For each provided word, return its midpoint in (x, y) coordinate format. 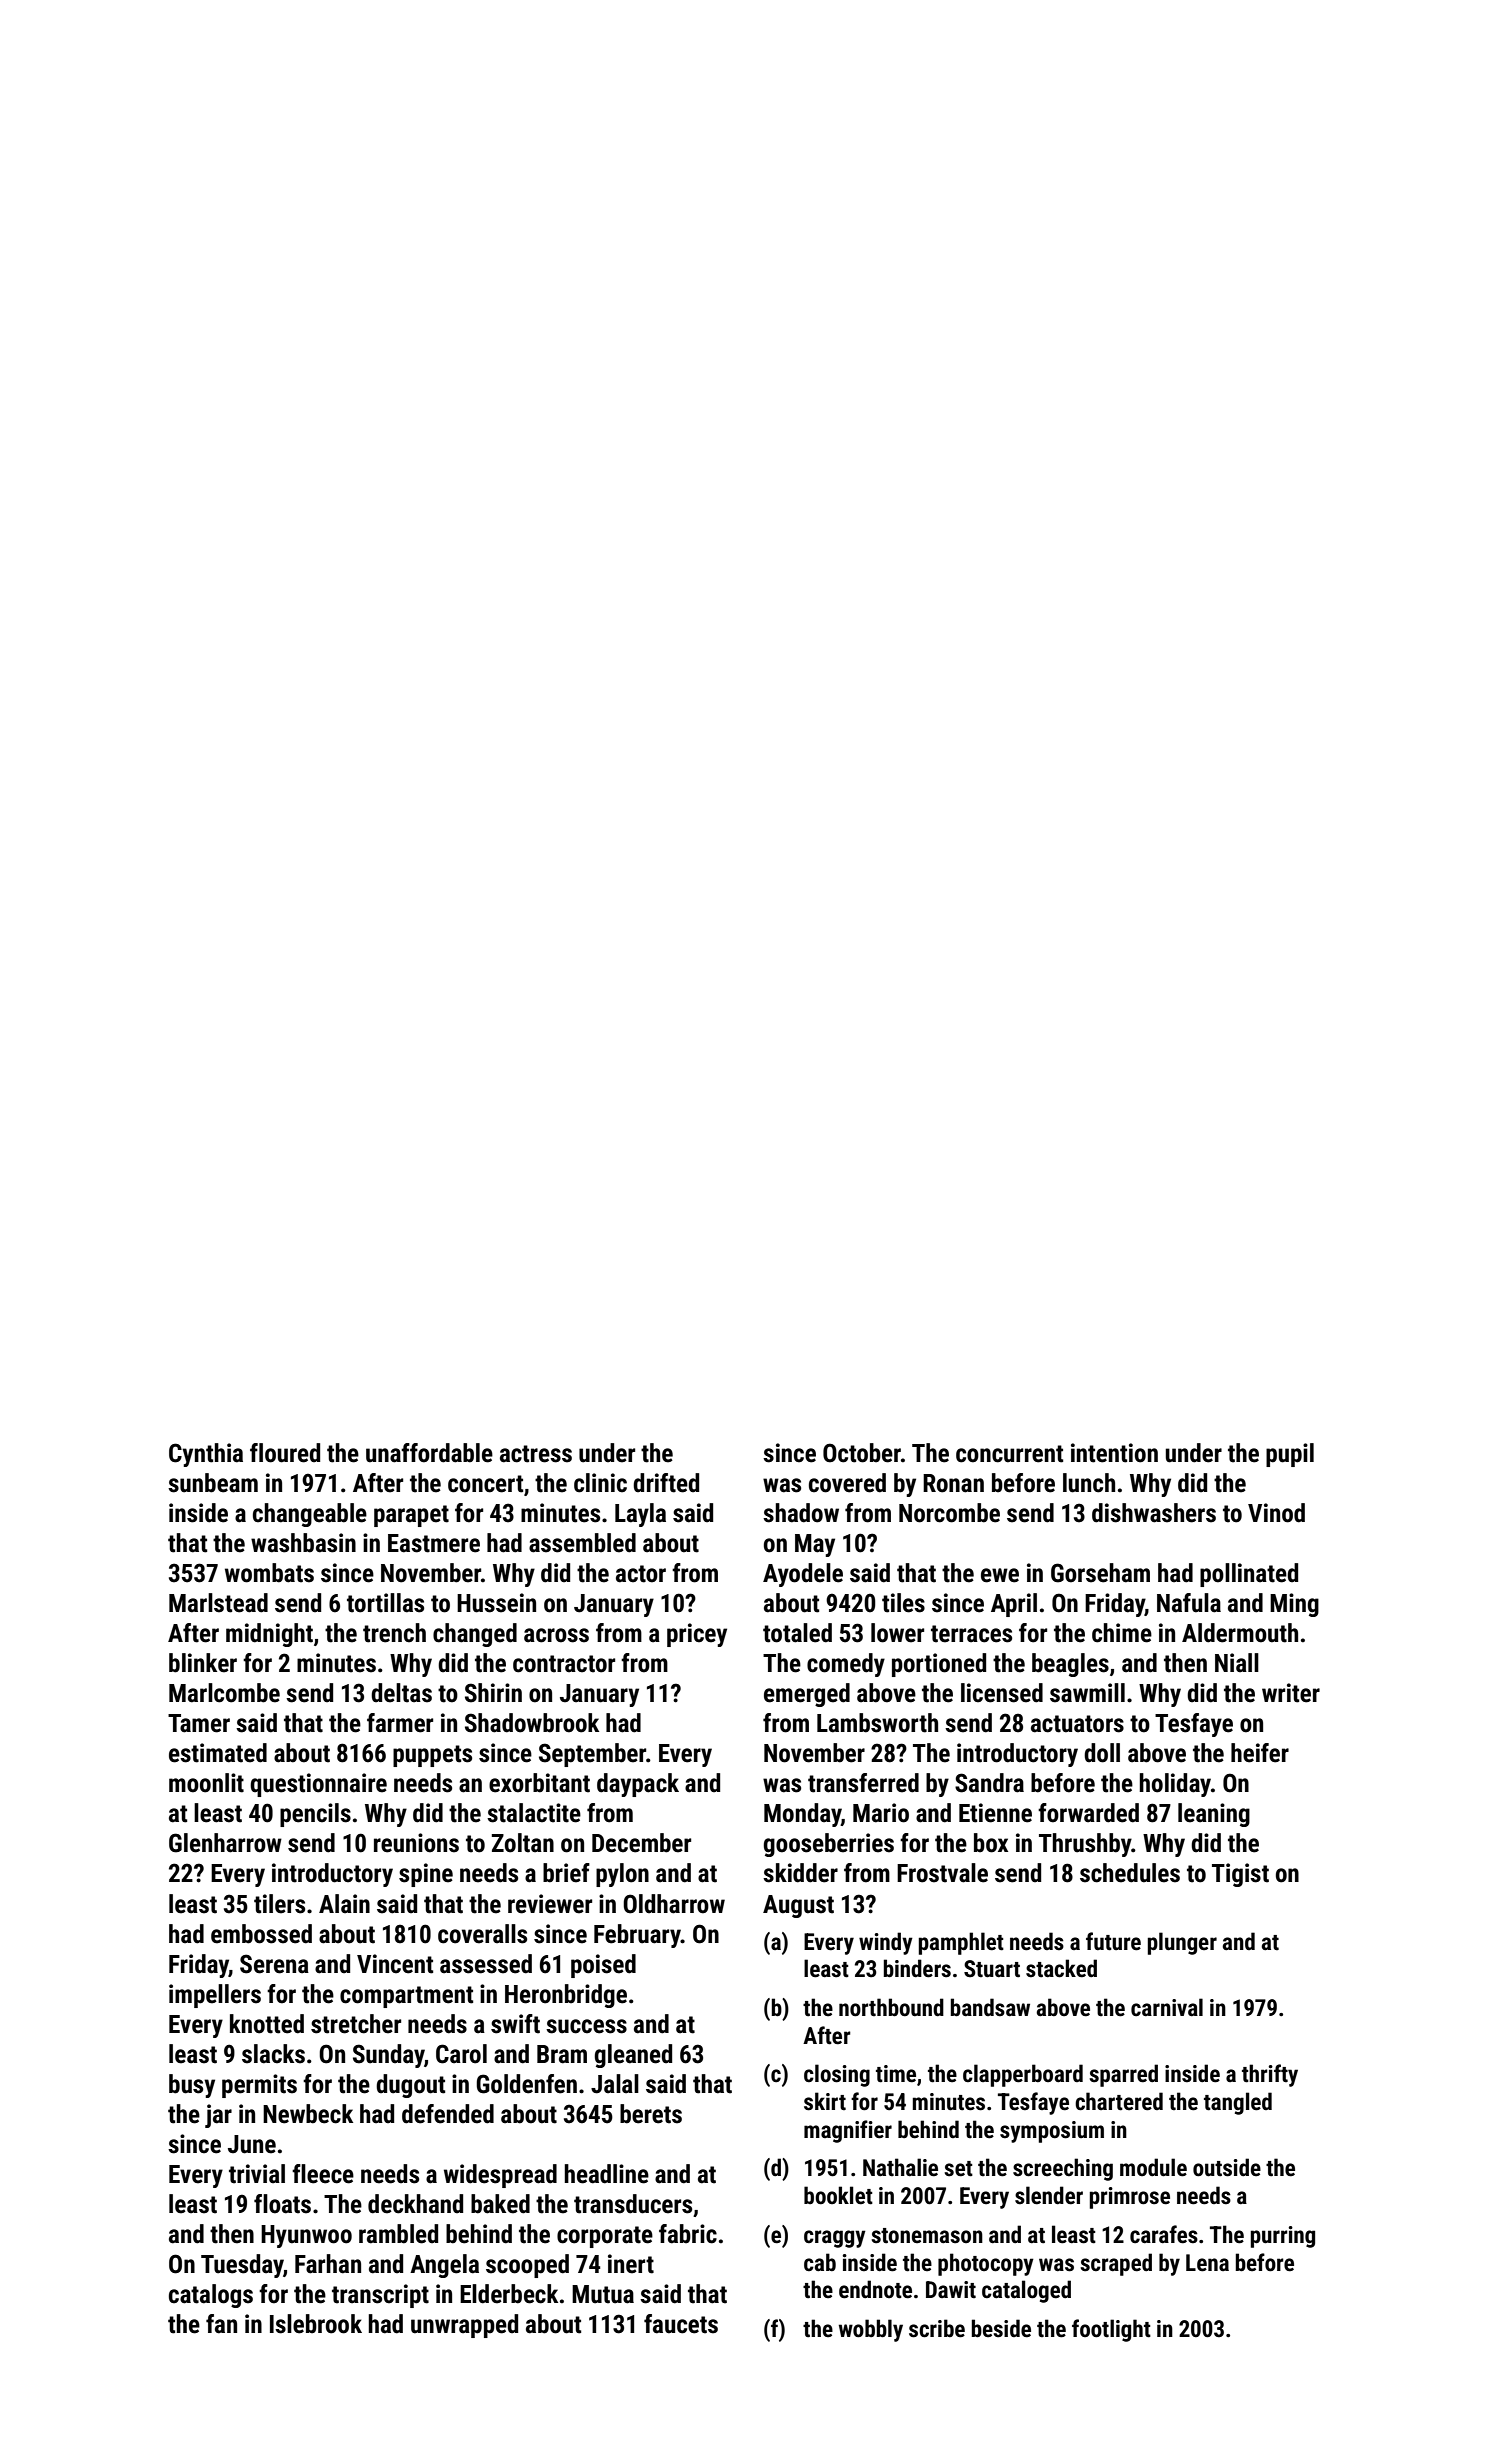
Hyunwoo (306, 2236)
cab (820, 2262)
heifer (1260, 1753)
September (592, 1755)
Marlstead (218, 1603)
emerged (807, 1695)
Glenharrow (225, 1843)
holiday (1175, 1785)
